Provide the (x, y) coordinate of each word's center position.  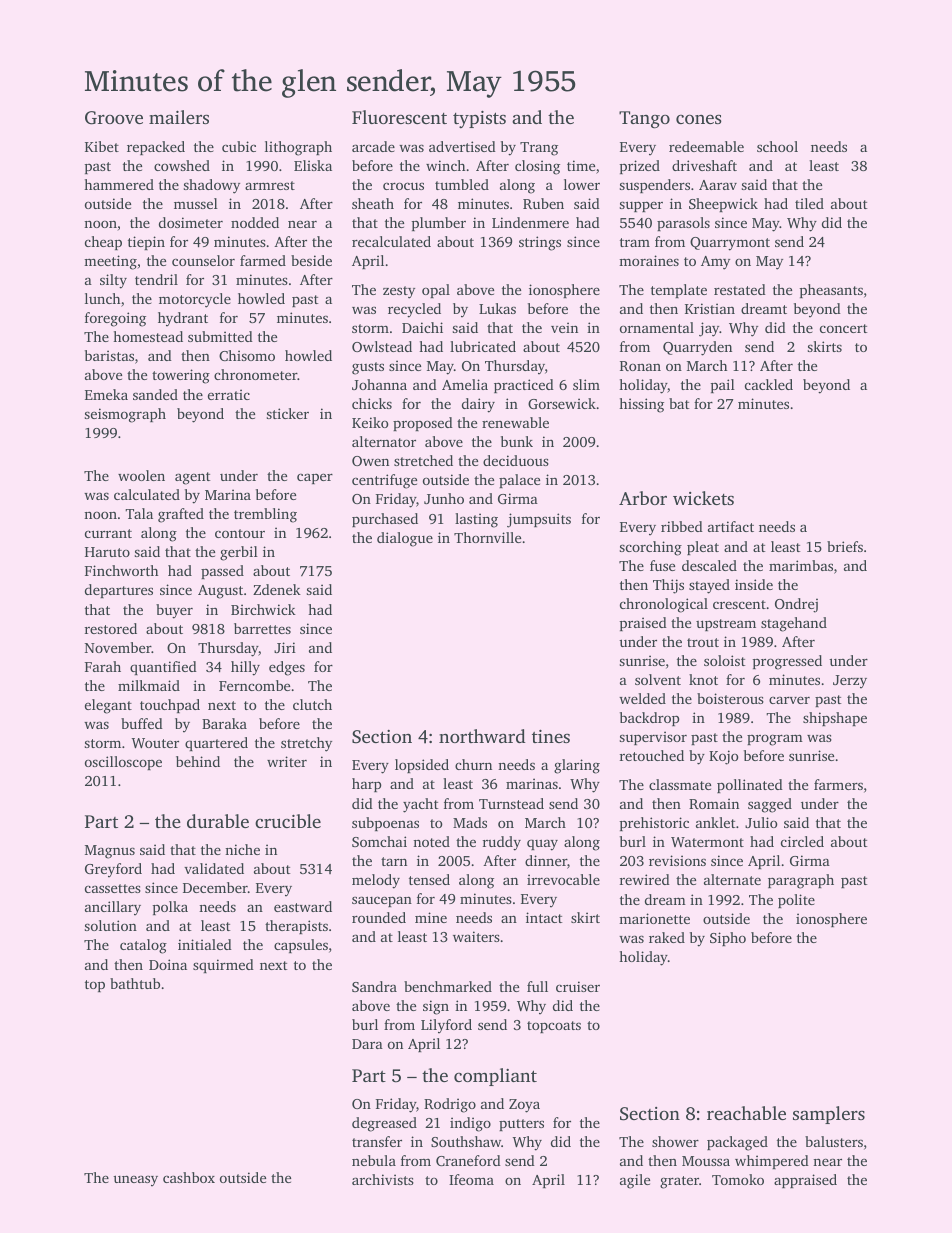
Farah (103, 666)
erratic (229, 394)
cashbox (189, 1177)
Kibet (102, 146)
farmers (838, 784)
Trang (539, 149)
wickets (703, 498)
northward (482, 736)
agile (635, 1181)
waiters (476, 936)
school (777, 146)
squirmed (223, 966)
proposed (423, 424)
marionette (654, 918)
